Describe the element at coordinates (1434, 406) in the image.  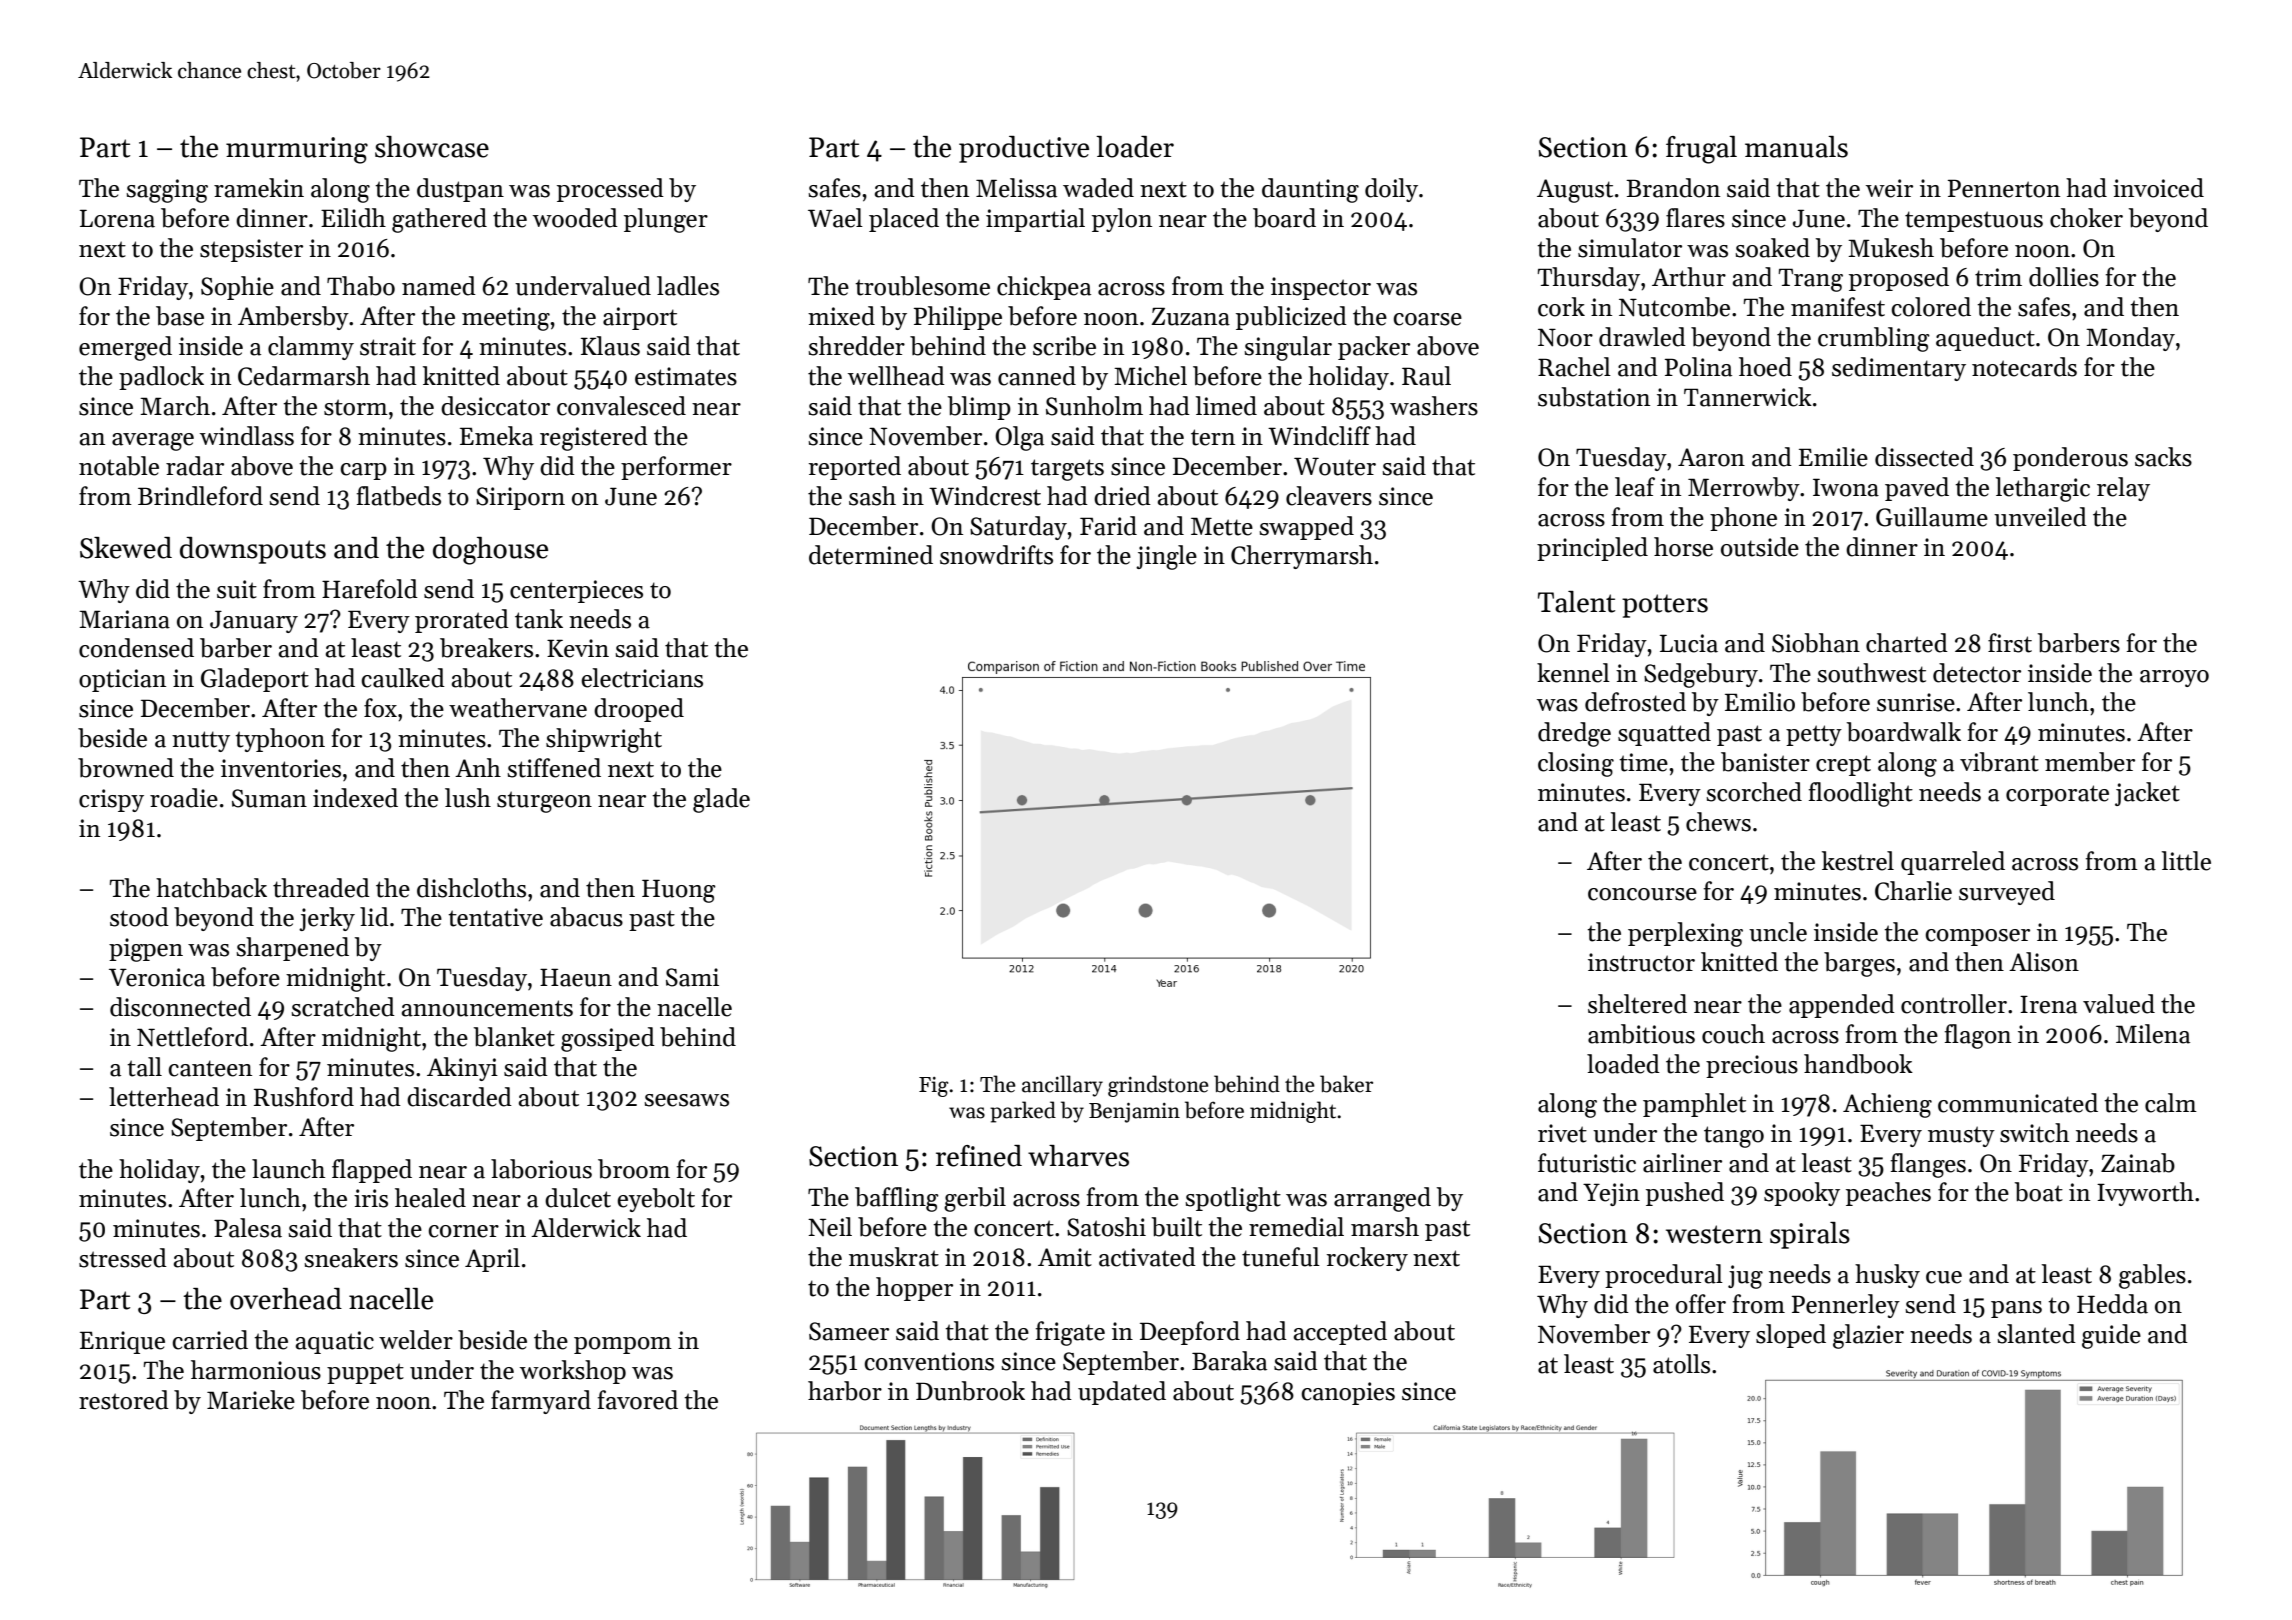
I see `washers` at that location.
